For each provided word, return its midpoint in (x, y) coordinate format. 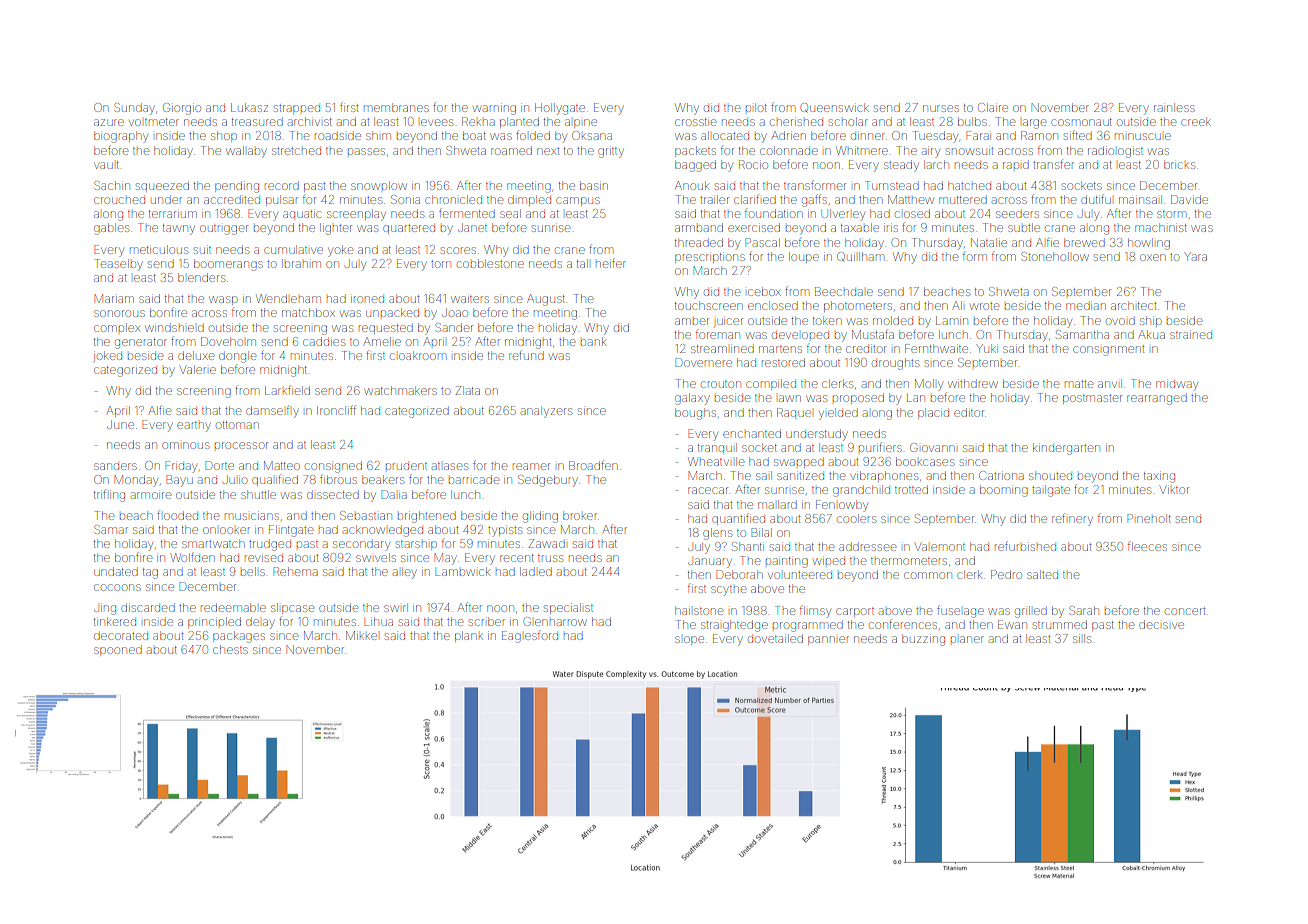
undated (116, 571)
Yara (1195, 256)
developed (800, 335)
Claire (993, 107)
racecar (708, 490)
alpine (581, 123)
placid (933, 413)
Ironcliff (336, 410)
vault (106, 165)
